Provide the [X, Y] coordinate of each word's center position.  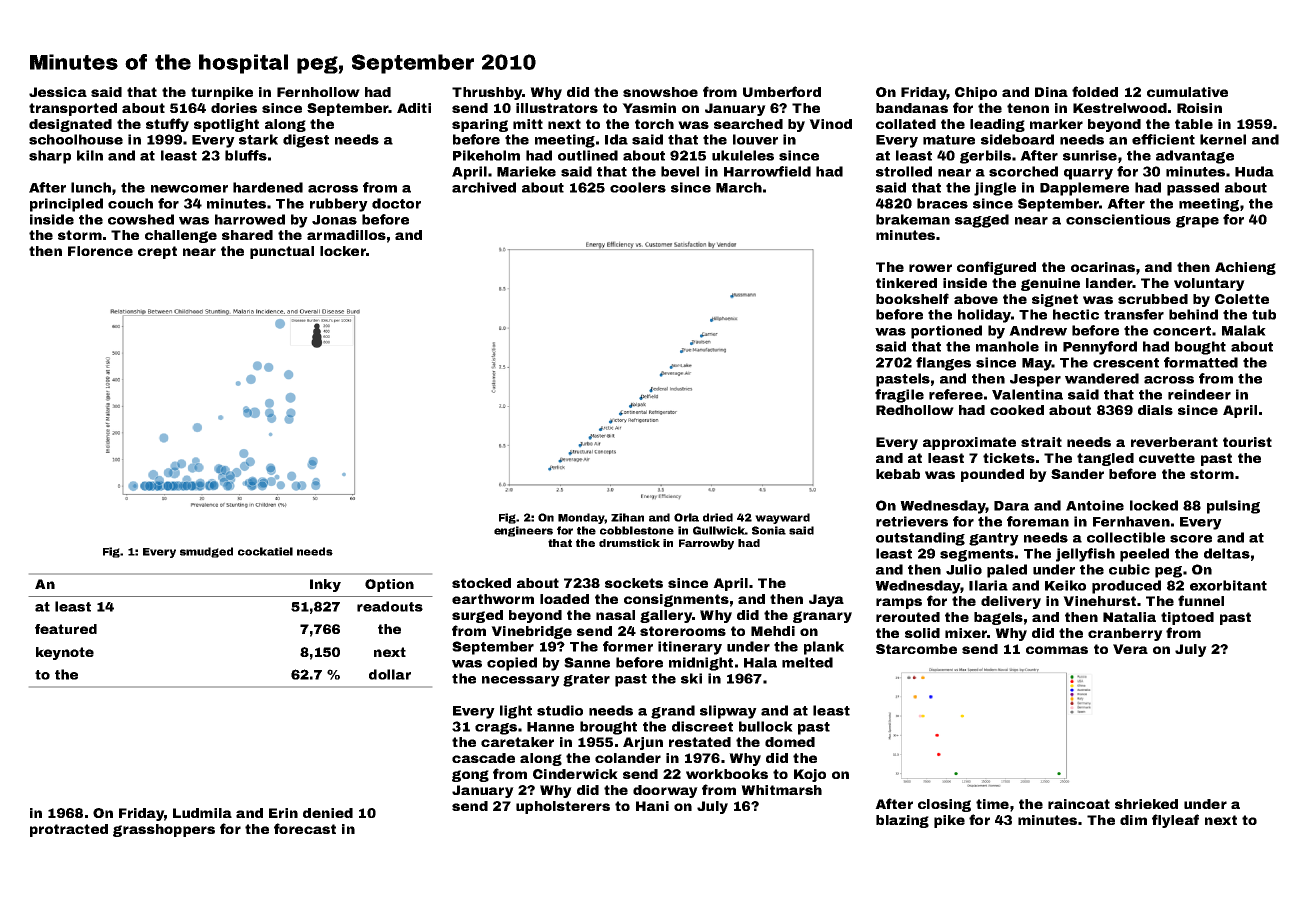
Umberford [782, 91]
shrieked [1146, 804]
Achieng [1245, 268]
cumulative [1187, 92]
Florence [100, 251]
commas [1057, 650]
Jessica [58, 92]
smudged [206, 552]
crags [496, 729]
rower [930, 268]
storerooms [683, 631]
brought [608, 728]
